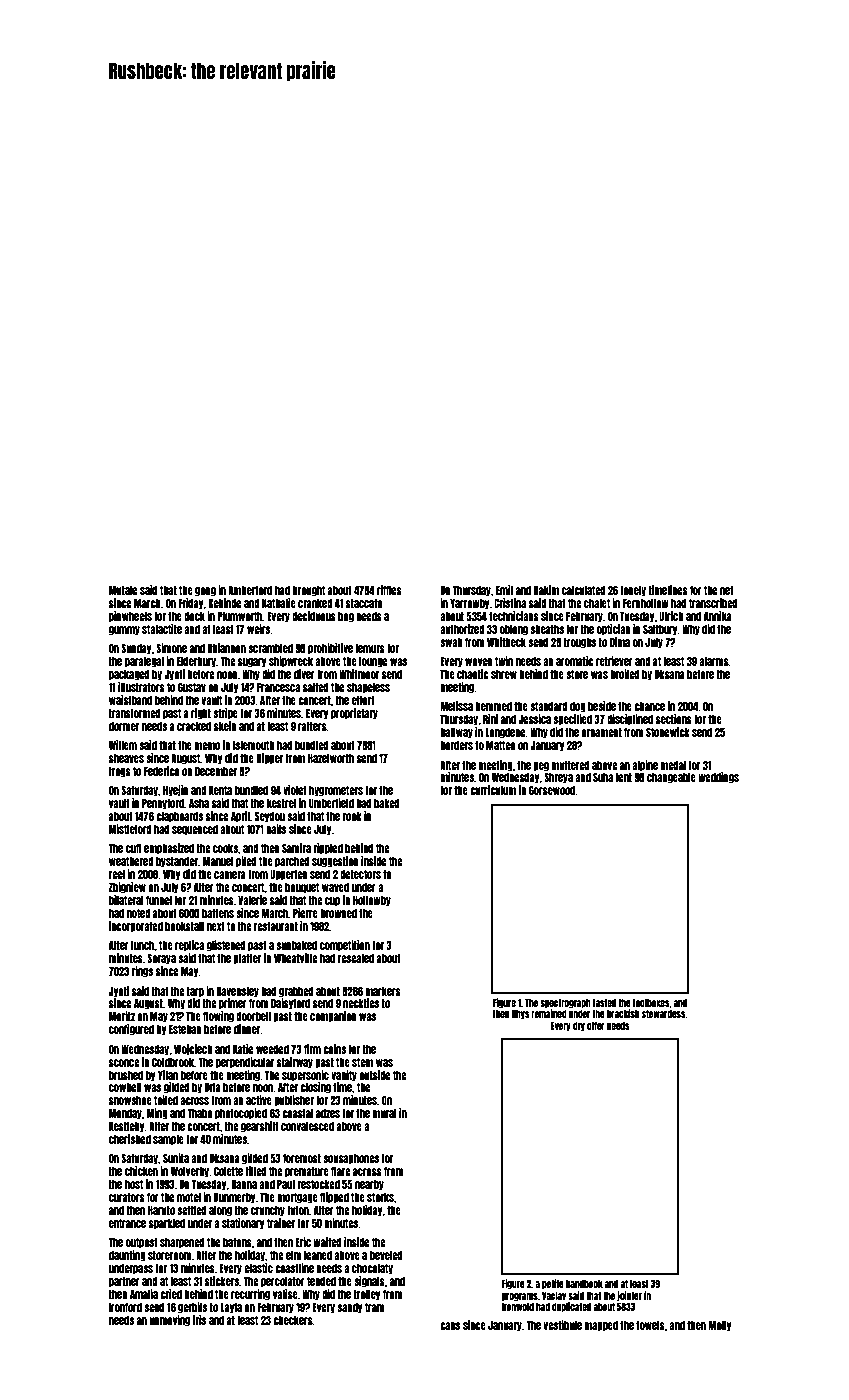 This screenshot has height=1400, width=849. I want to click on suggestion, so click(335, 862).
